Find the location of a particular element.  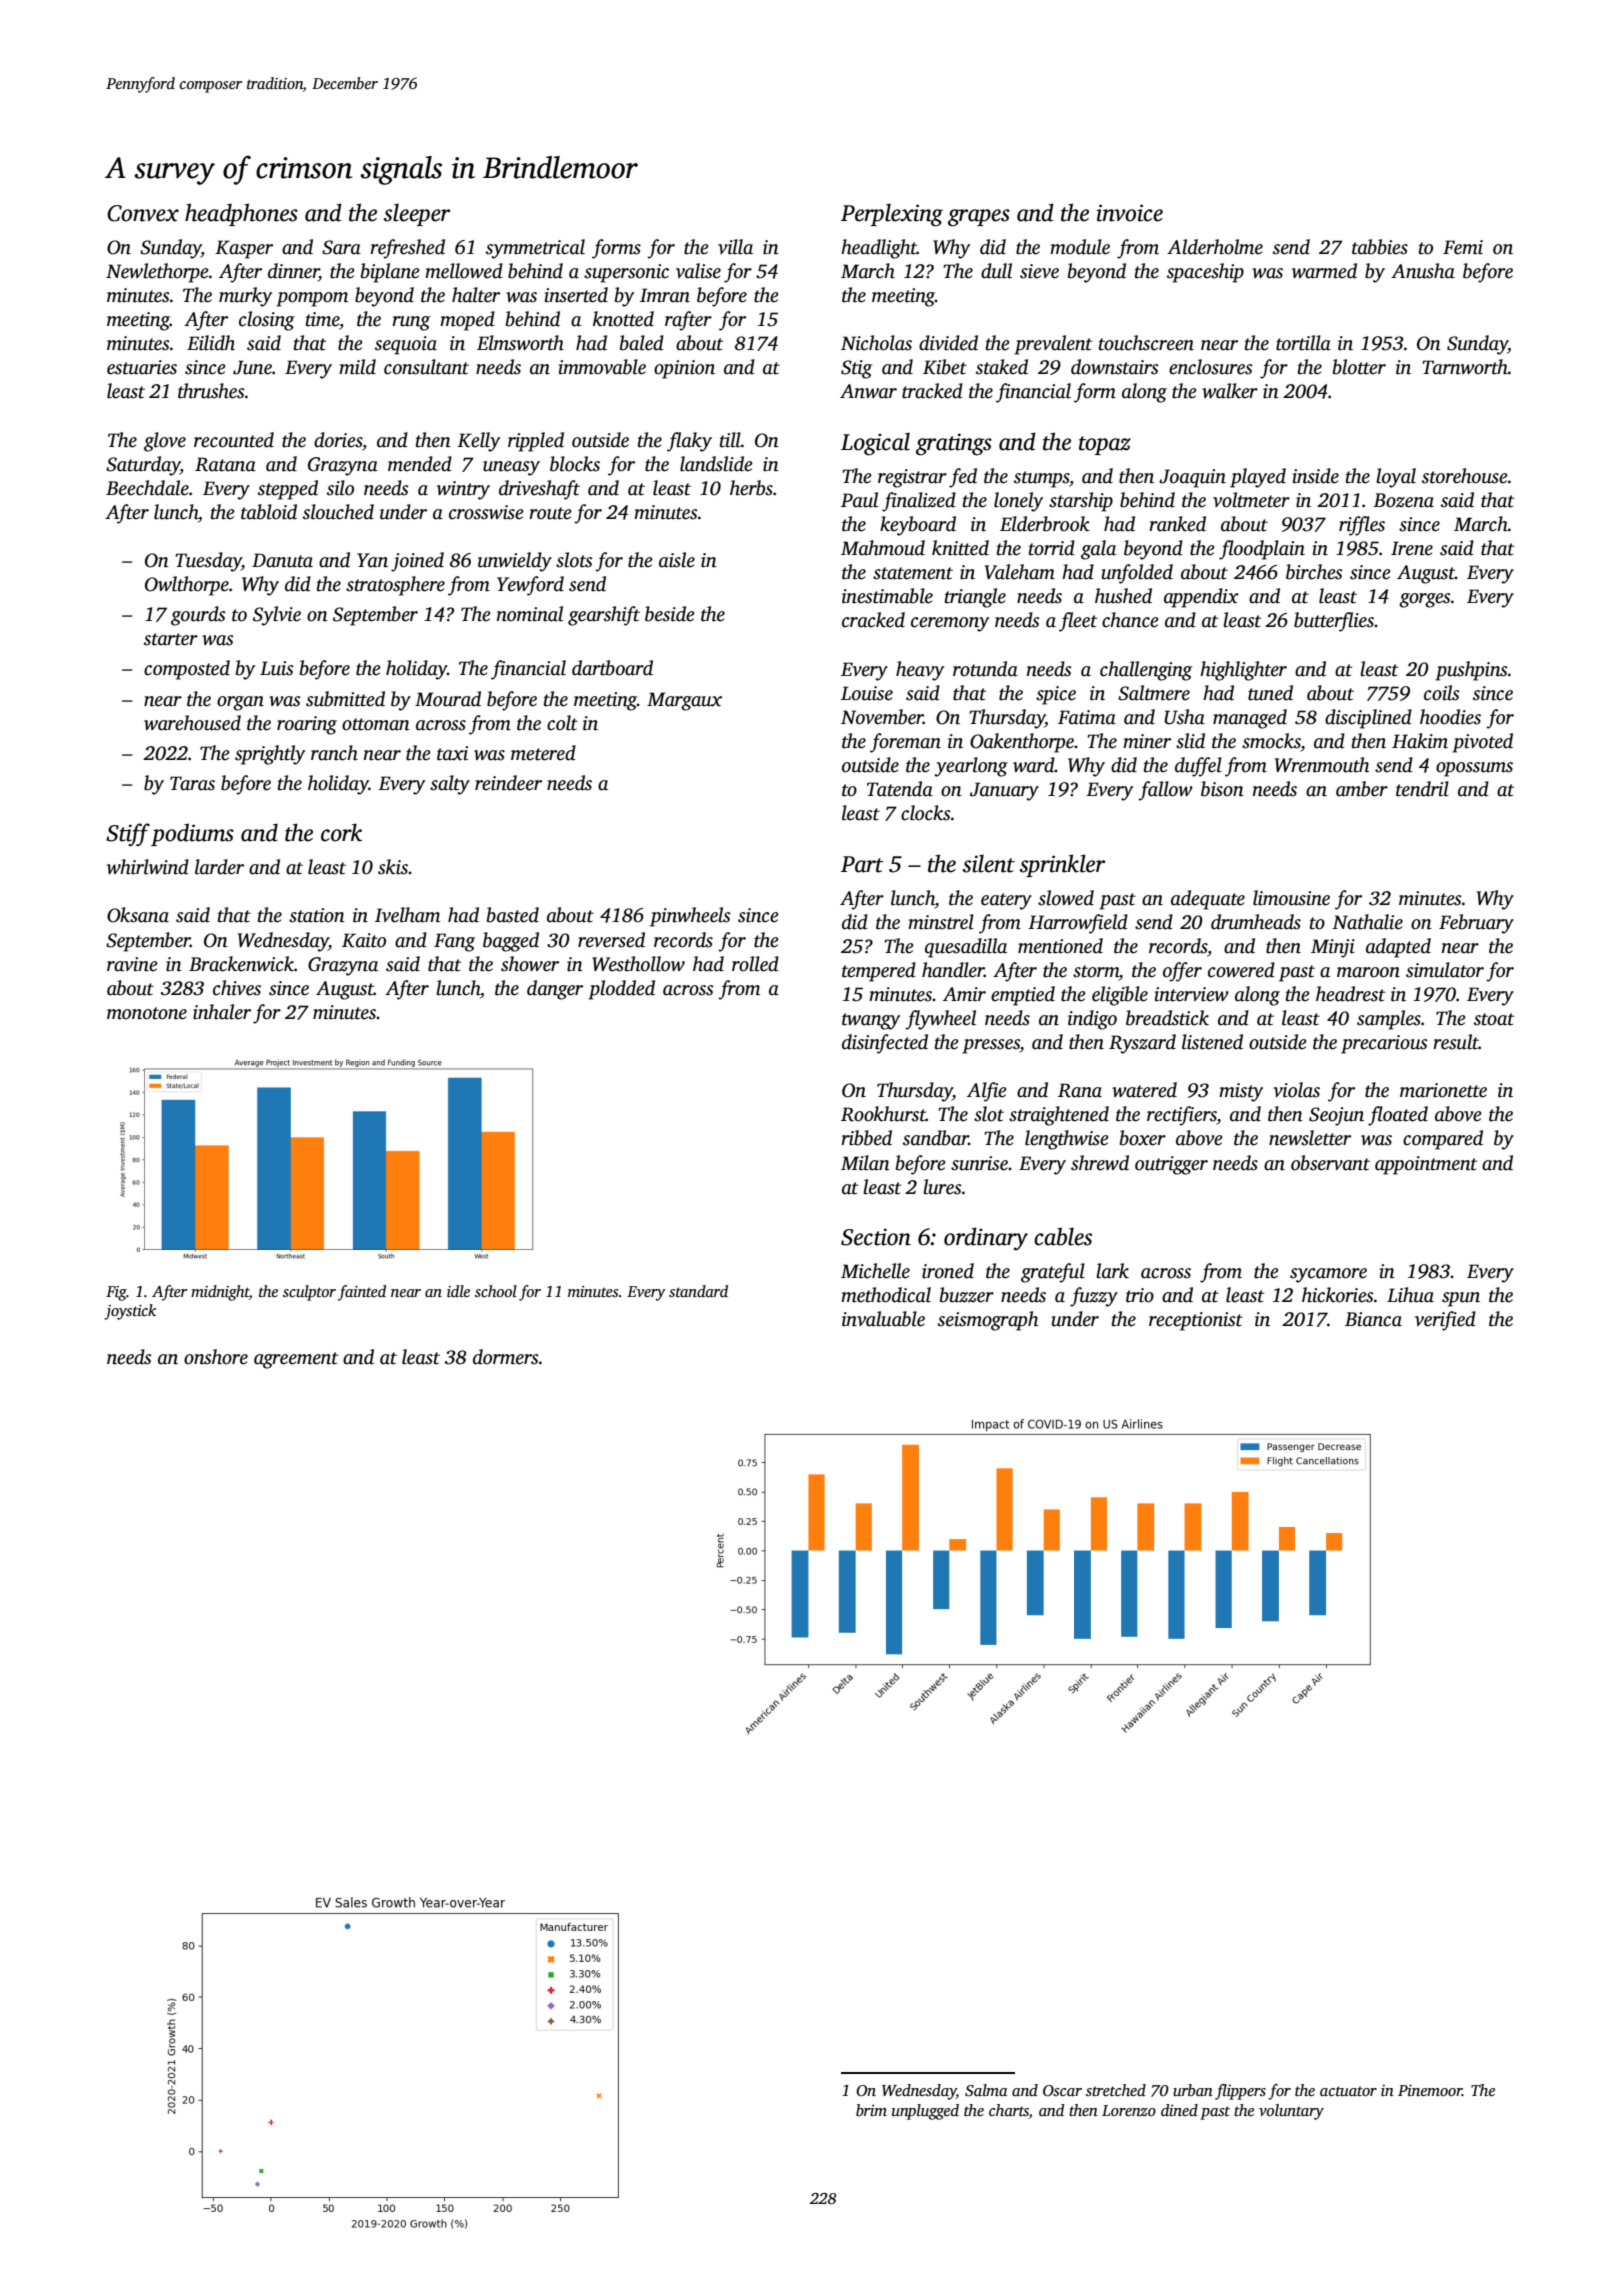

receptionist is located at coordinates (1196, 1321).
